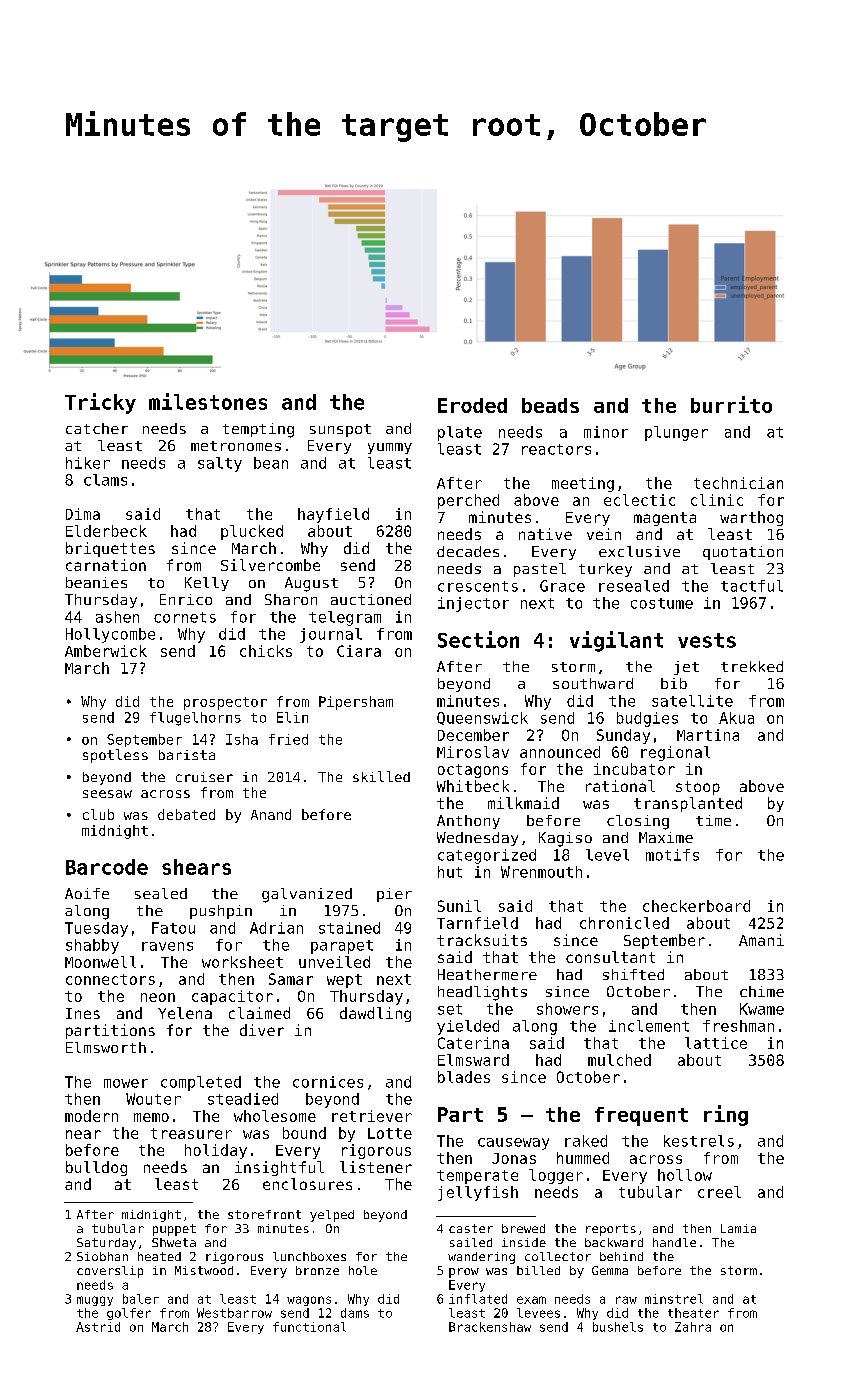 The width and height of the page is (849, 1400). Describe the element at coordinates (639, 551) in the page. I see `exclusive` at that location.
